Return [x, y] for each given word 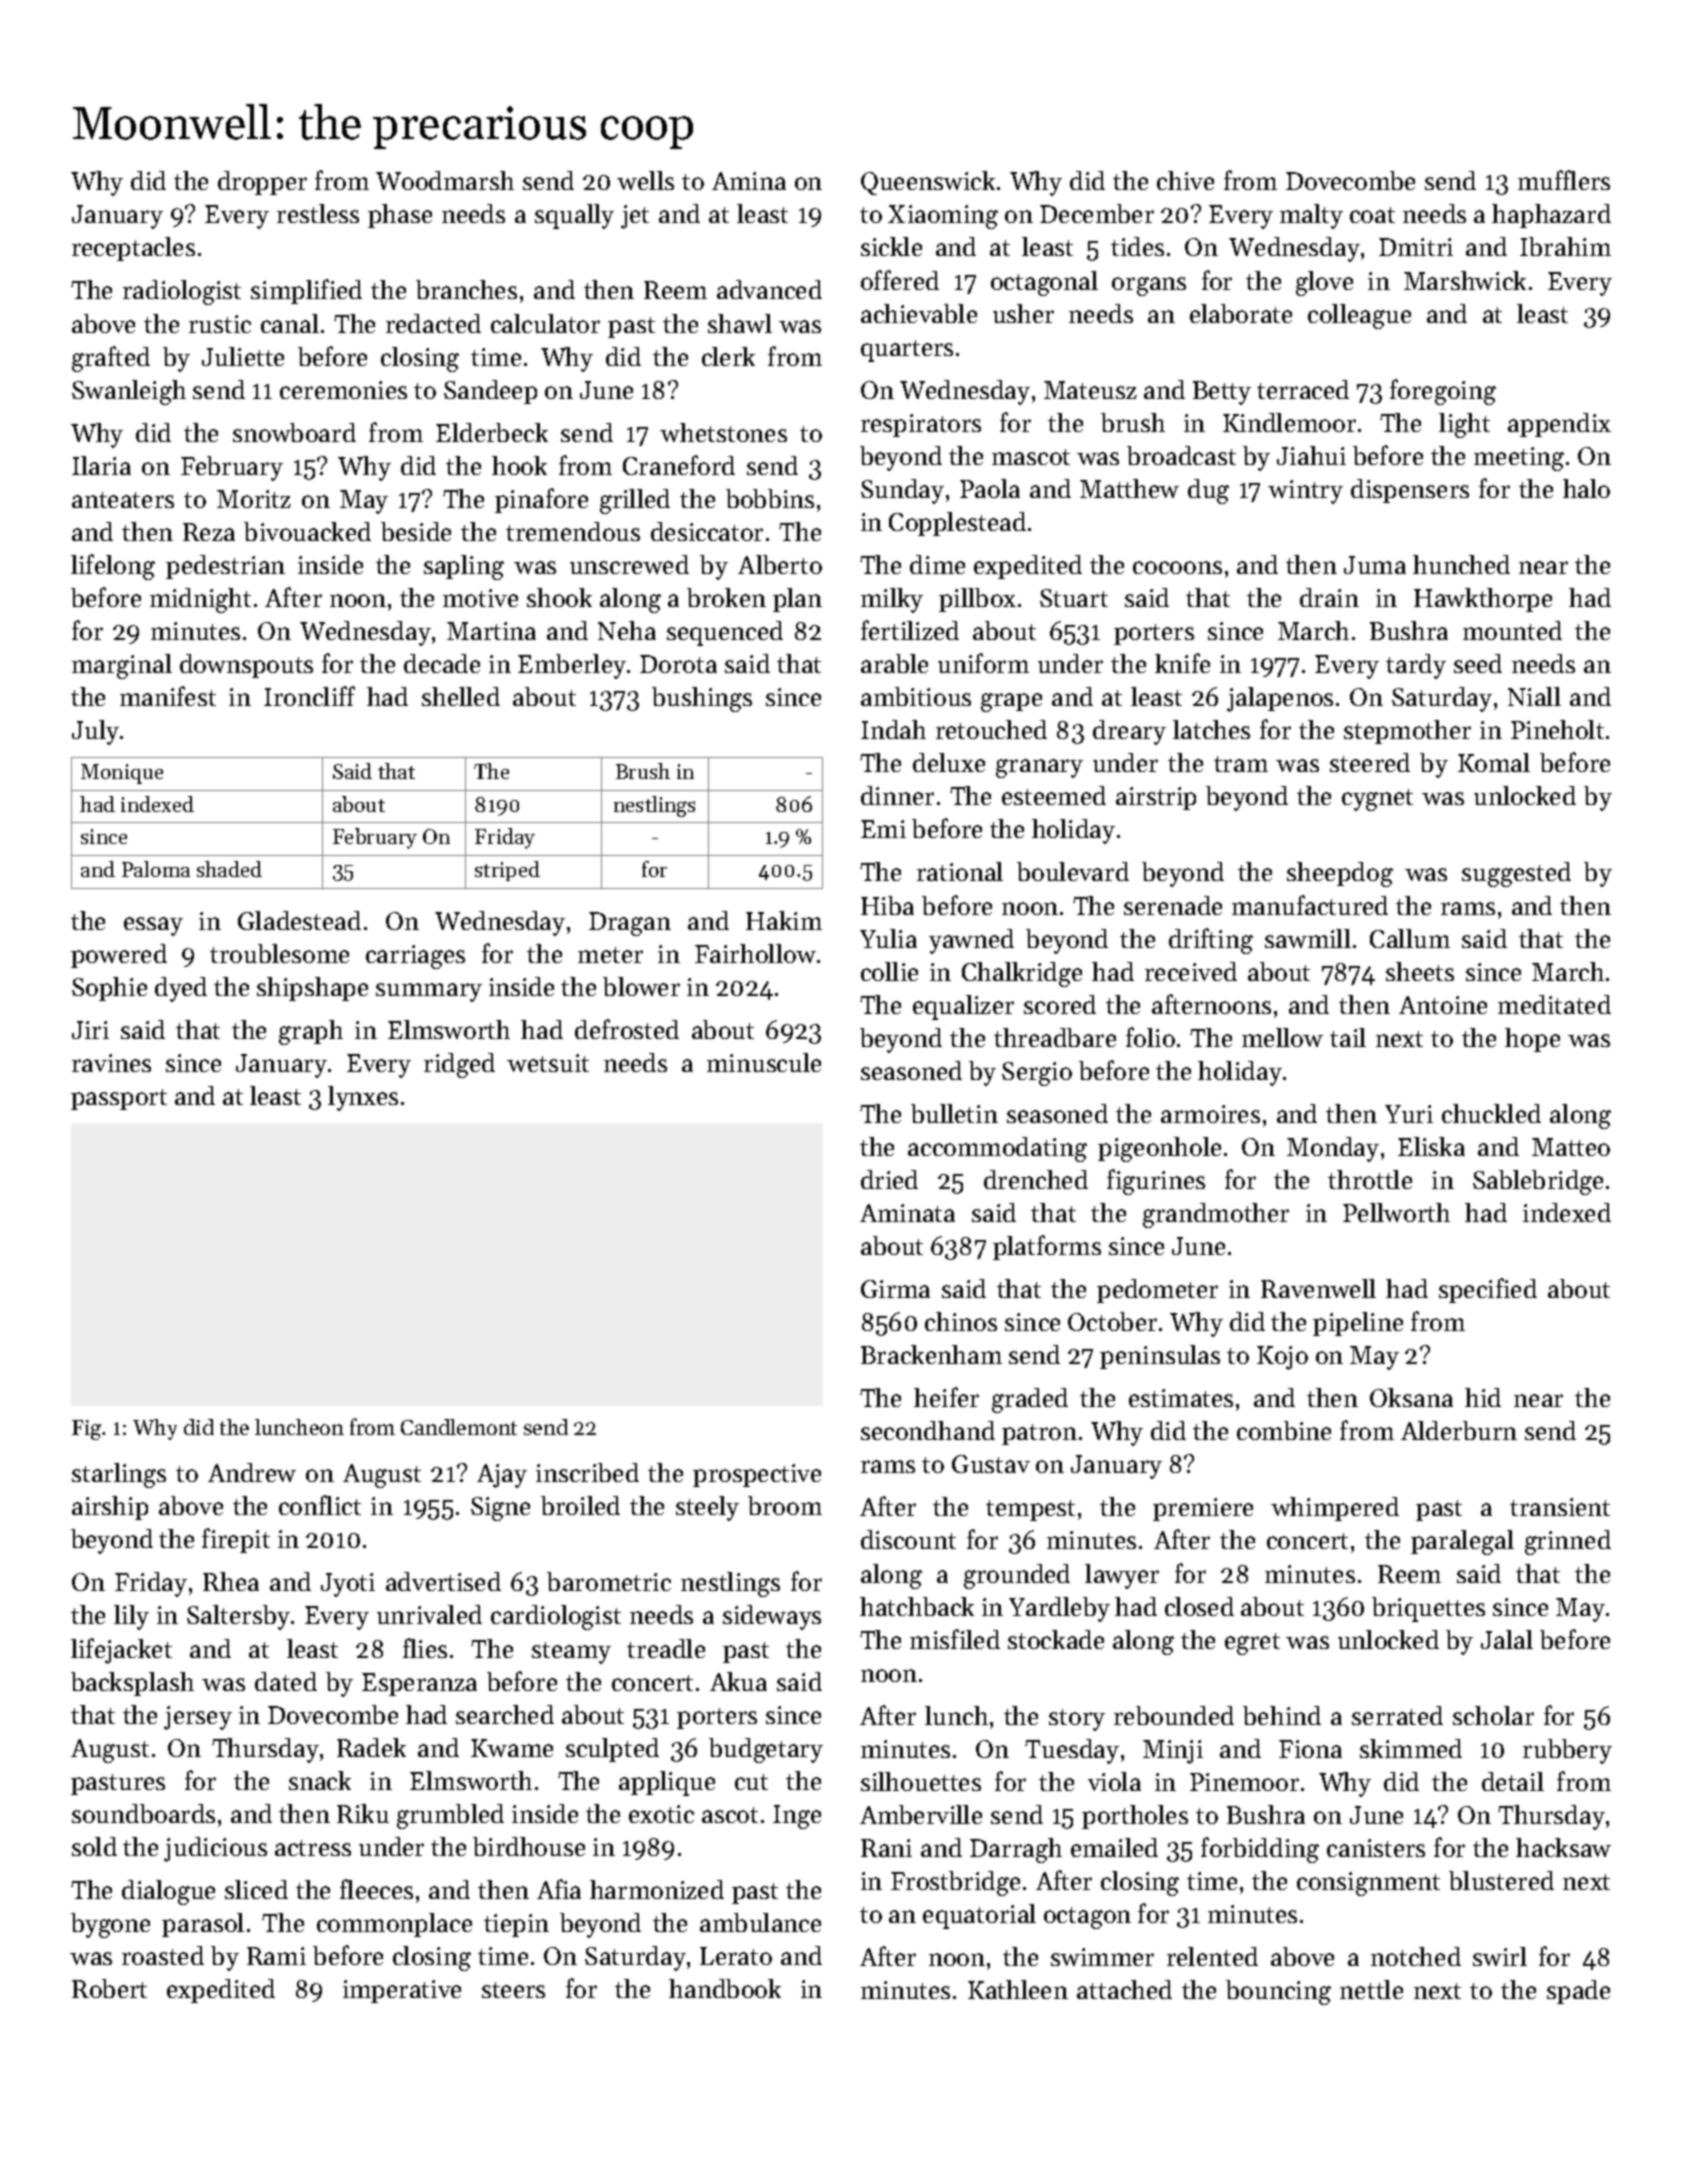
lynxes [363, 1098]
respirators [921, 425]
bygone [110, 1925]
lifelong [113, 567]
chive [1185, 180]
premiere [1203, 1509]
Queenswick [928, 183]
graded [1030, 1400]
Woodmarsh [445, 180]
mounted [1512, 630]
